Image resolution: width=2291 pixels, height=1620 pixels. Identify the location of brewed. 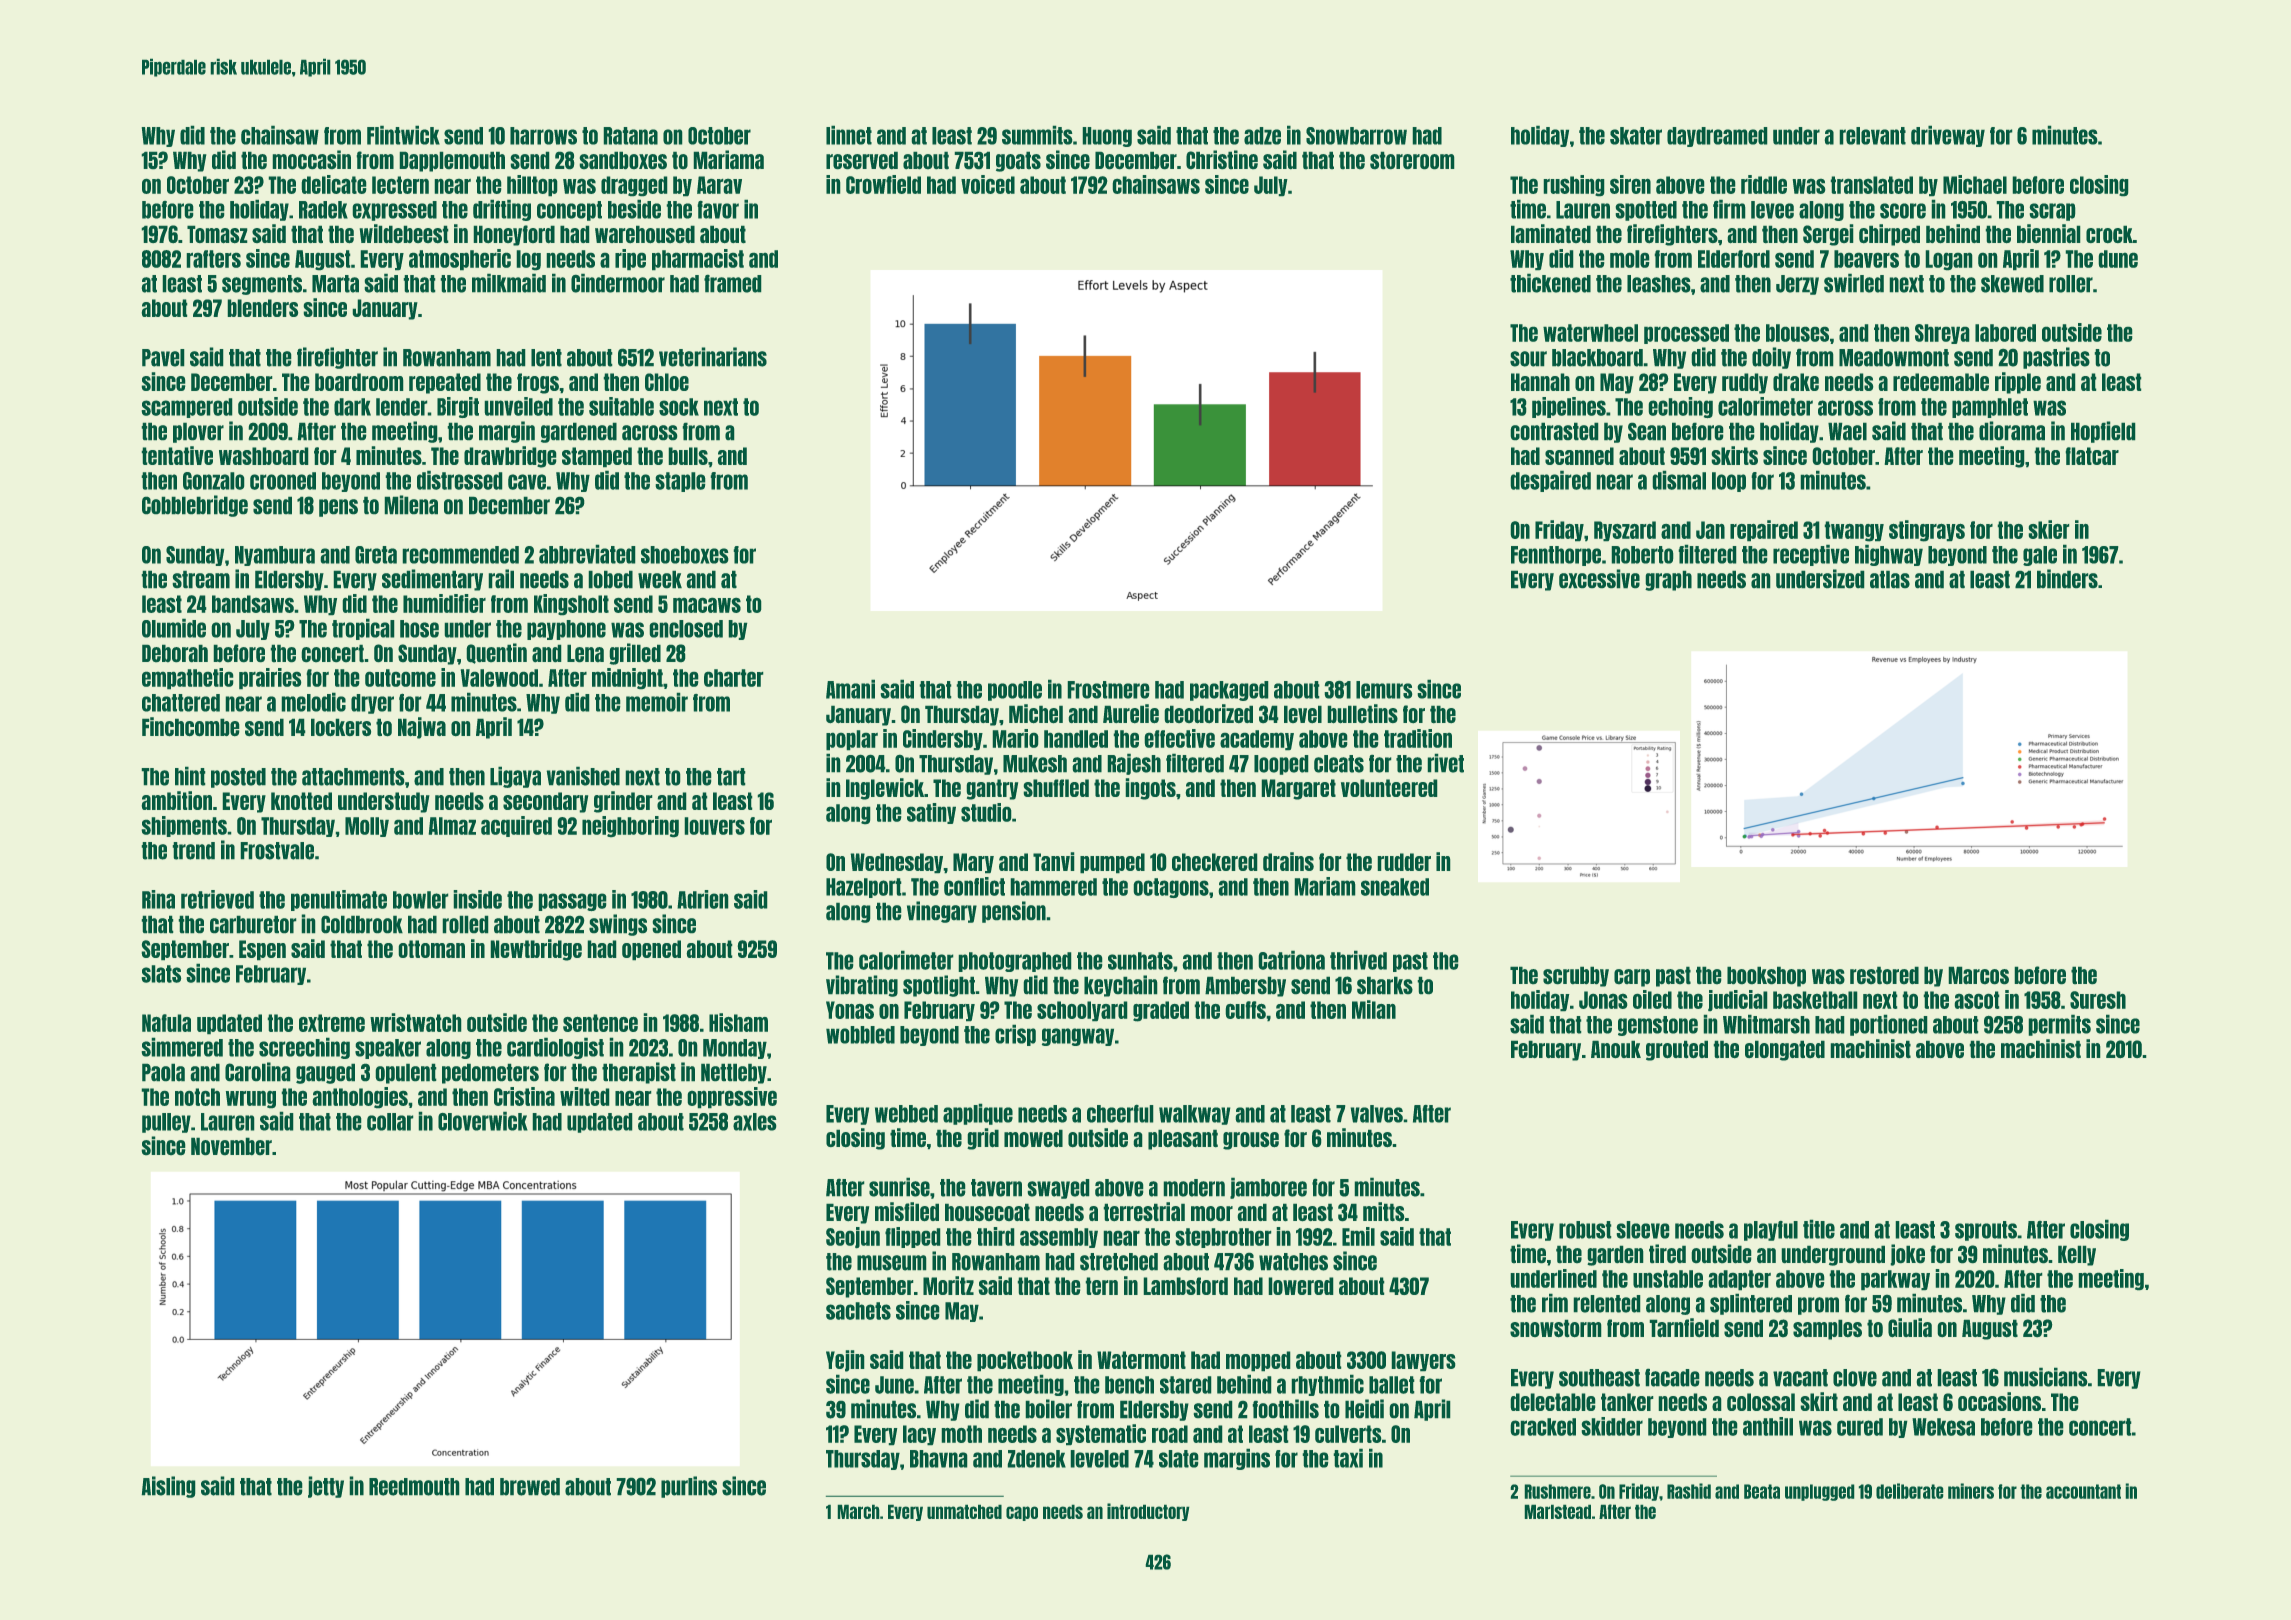
(530, 1487).
